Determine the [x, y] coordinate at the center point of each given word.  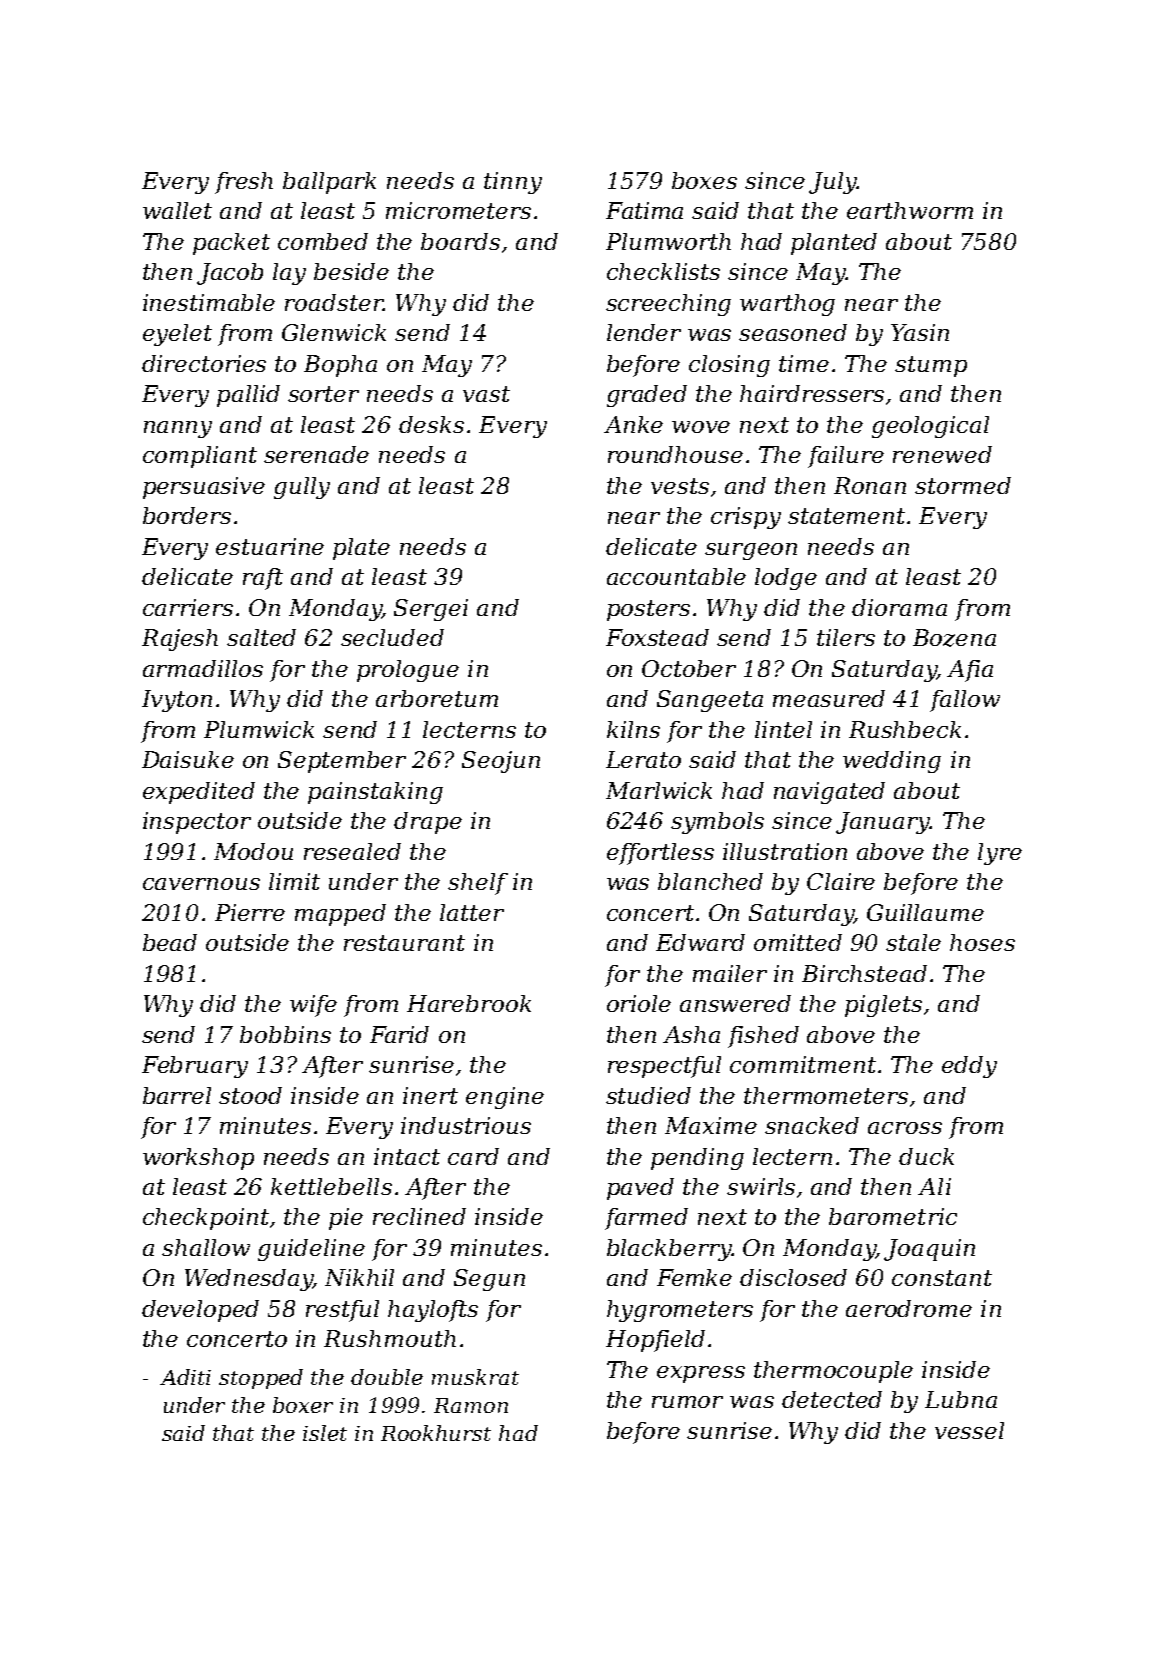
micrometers [458, 210]
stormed [963, 485]
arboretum [437, 698]
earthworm [910, 210]
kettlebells [331, 1186]
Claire [841, 881]
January [883, 823]
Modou [253, 851]
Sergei [431, 610]
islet [325, 1433]
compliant [200, 457]
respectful [664, 1067]
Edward [700, 942]
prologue [408, 671]
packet [231, 244]
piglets [883, 1006]
